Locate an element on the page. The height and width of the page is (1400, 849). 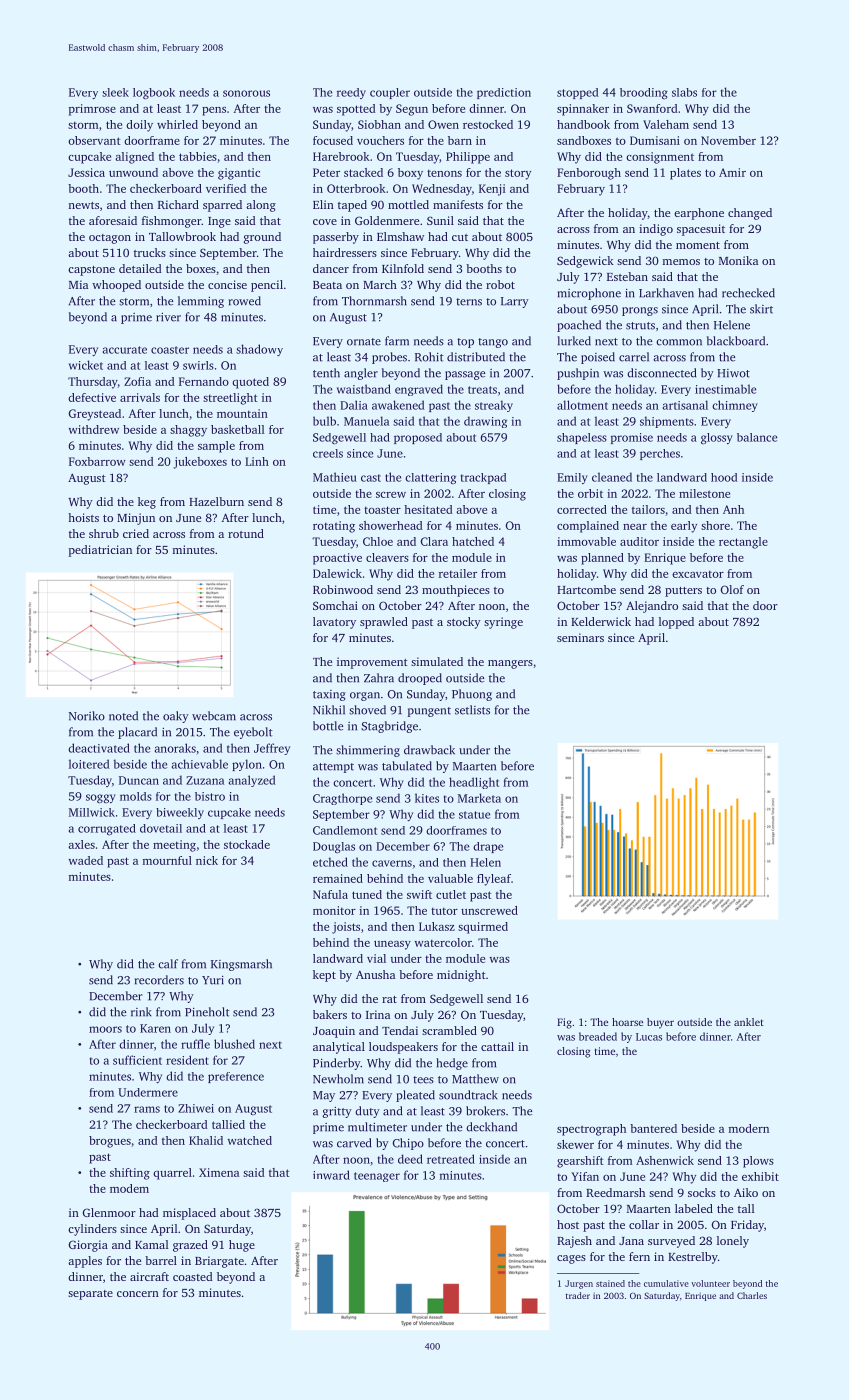
apples is located at coordinates (85, 1262).
